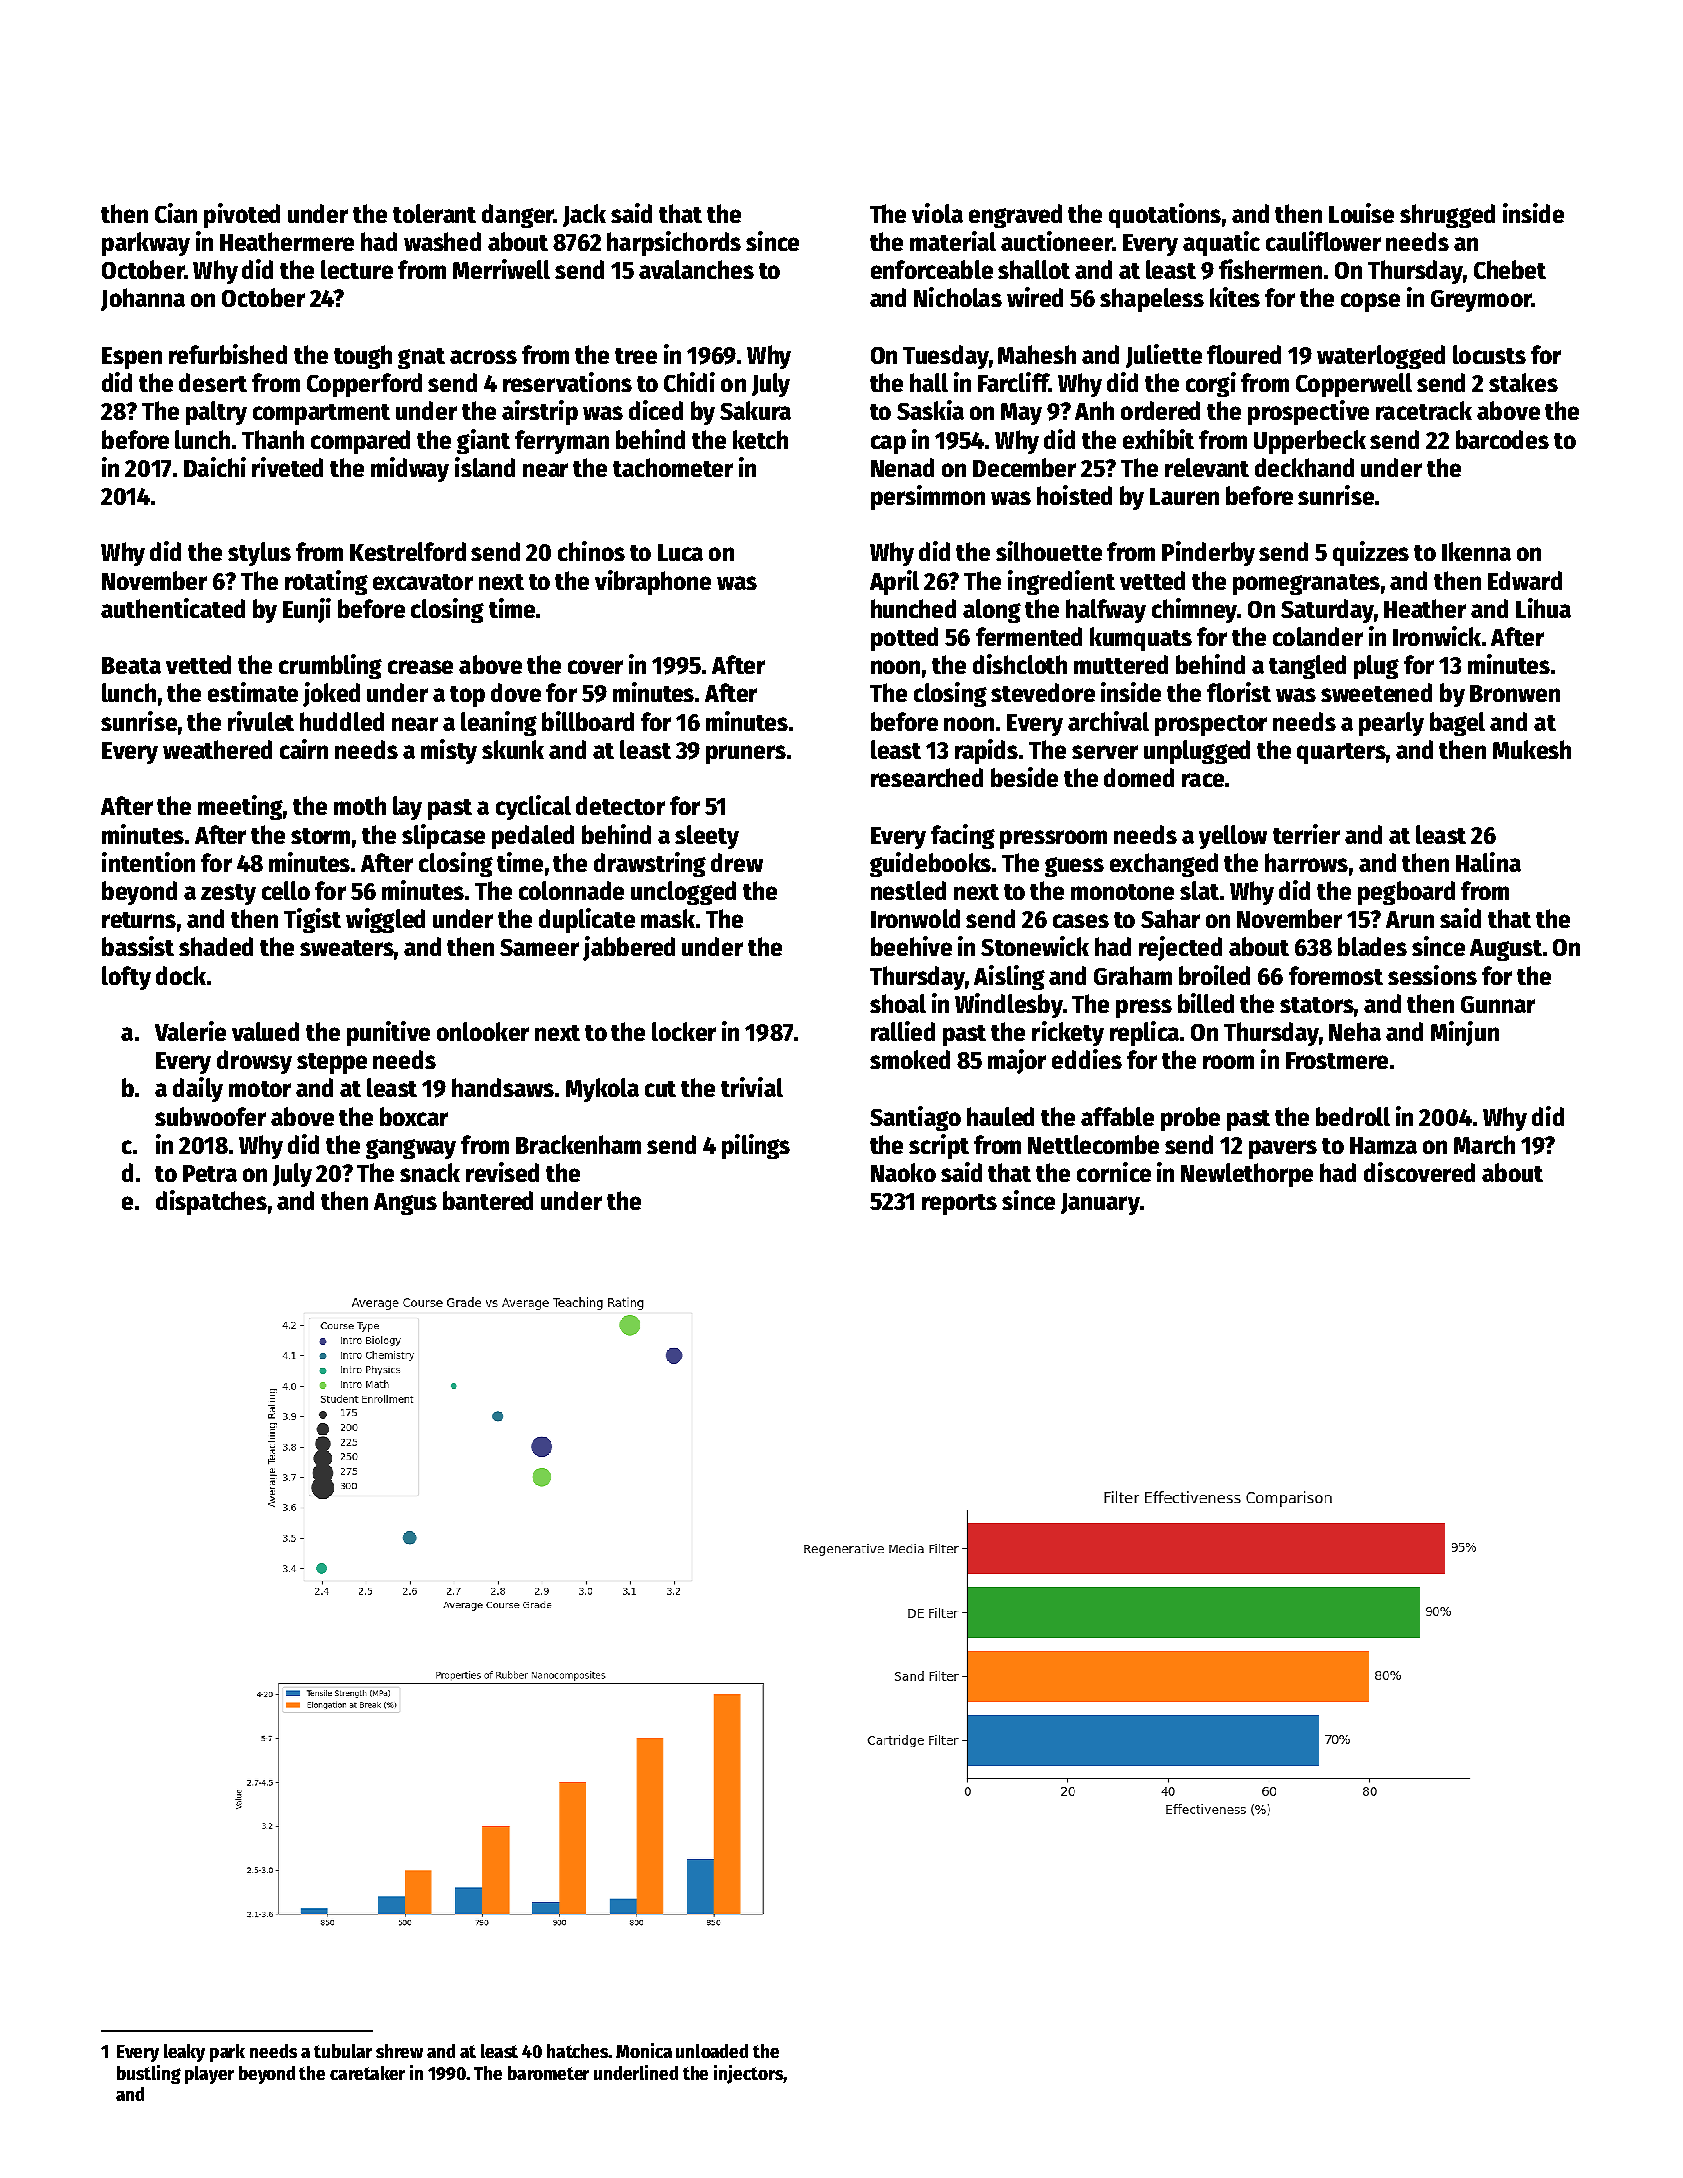 Image resolution: width=1683 pixels, height=2178 pixels. What do you see at coordinates (242, 215) in the document?
I see `pivoted` at bounding box center [242, 215].
